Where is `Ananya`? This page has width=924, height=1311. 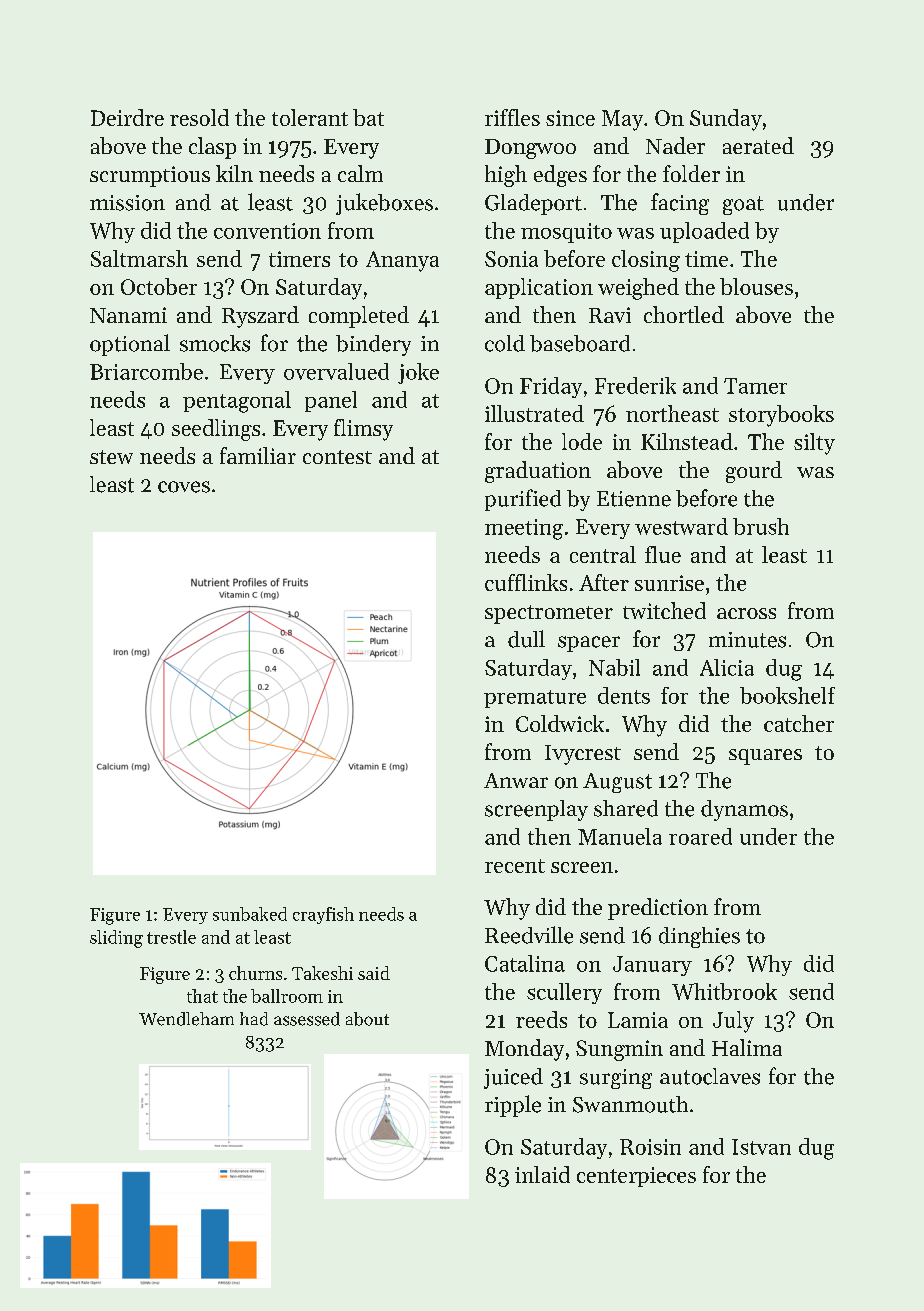 Ananya is located at coordinates (402, 261).
